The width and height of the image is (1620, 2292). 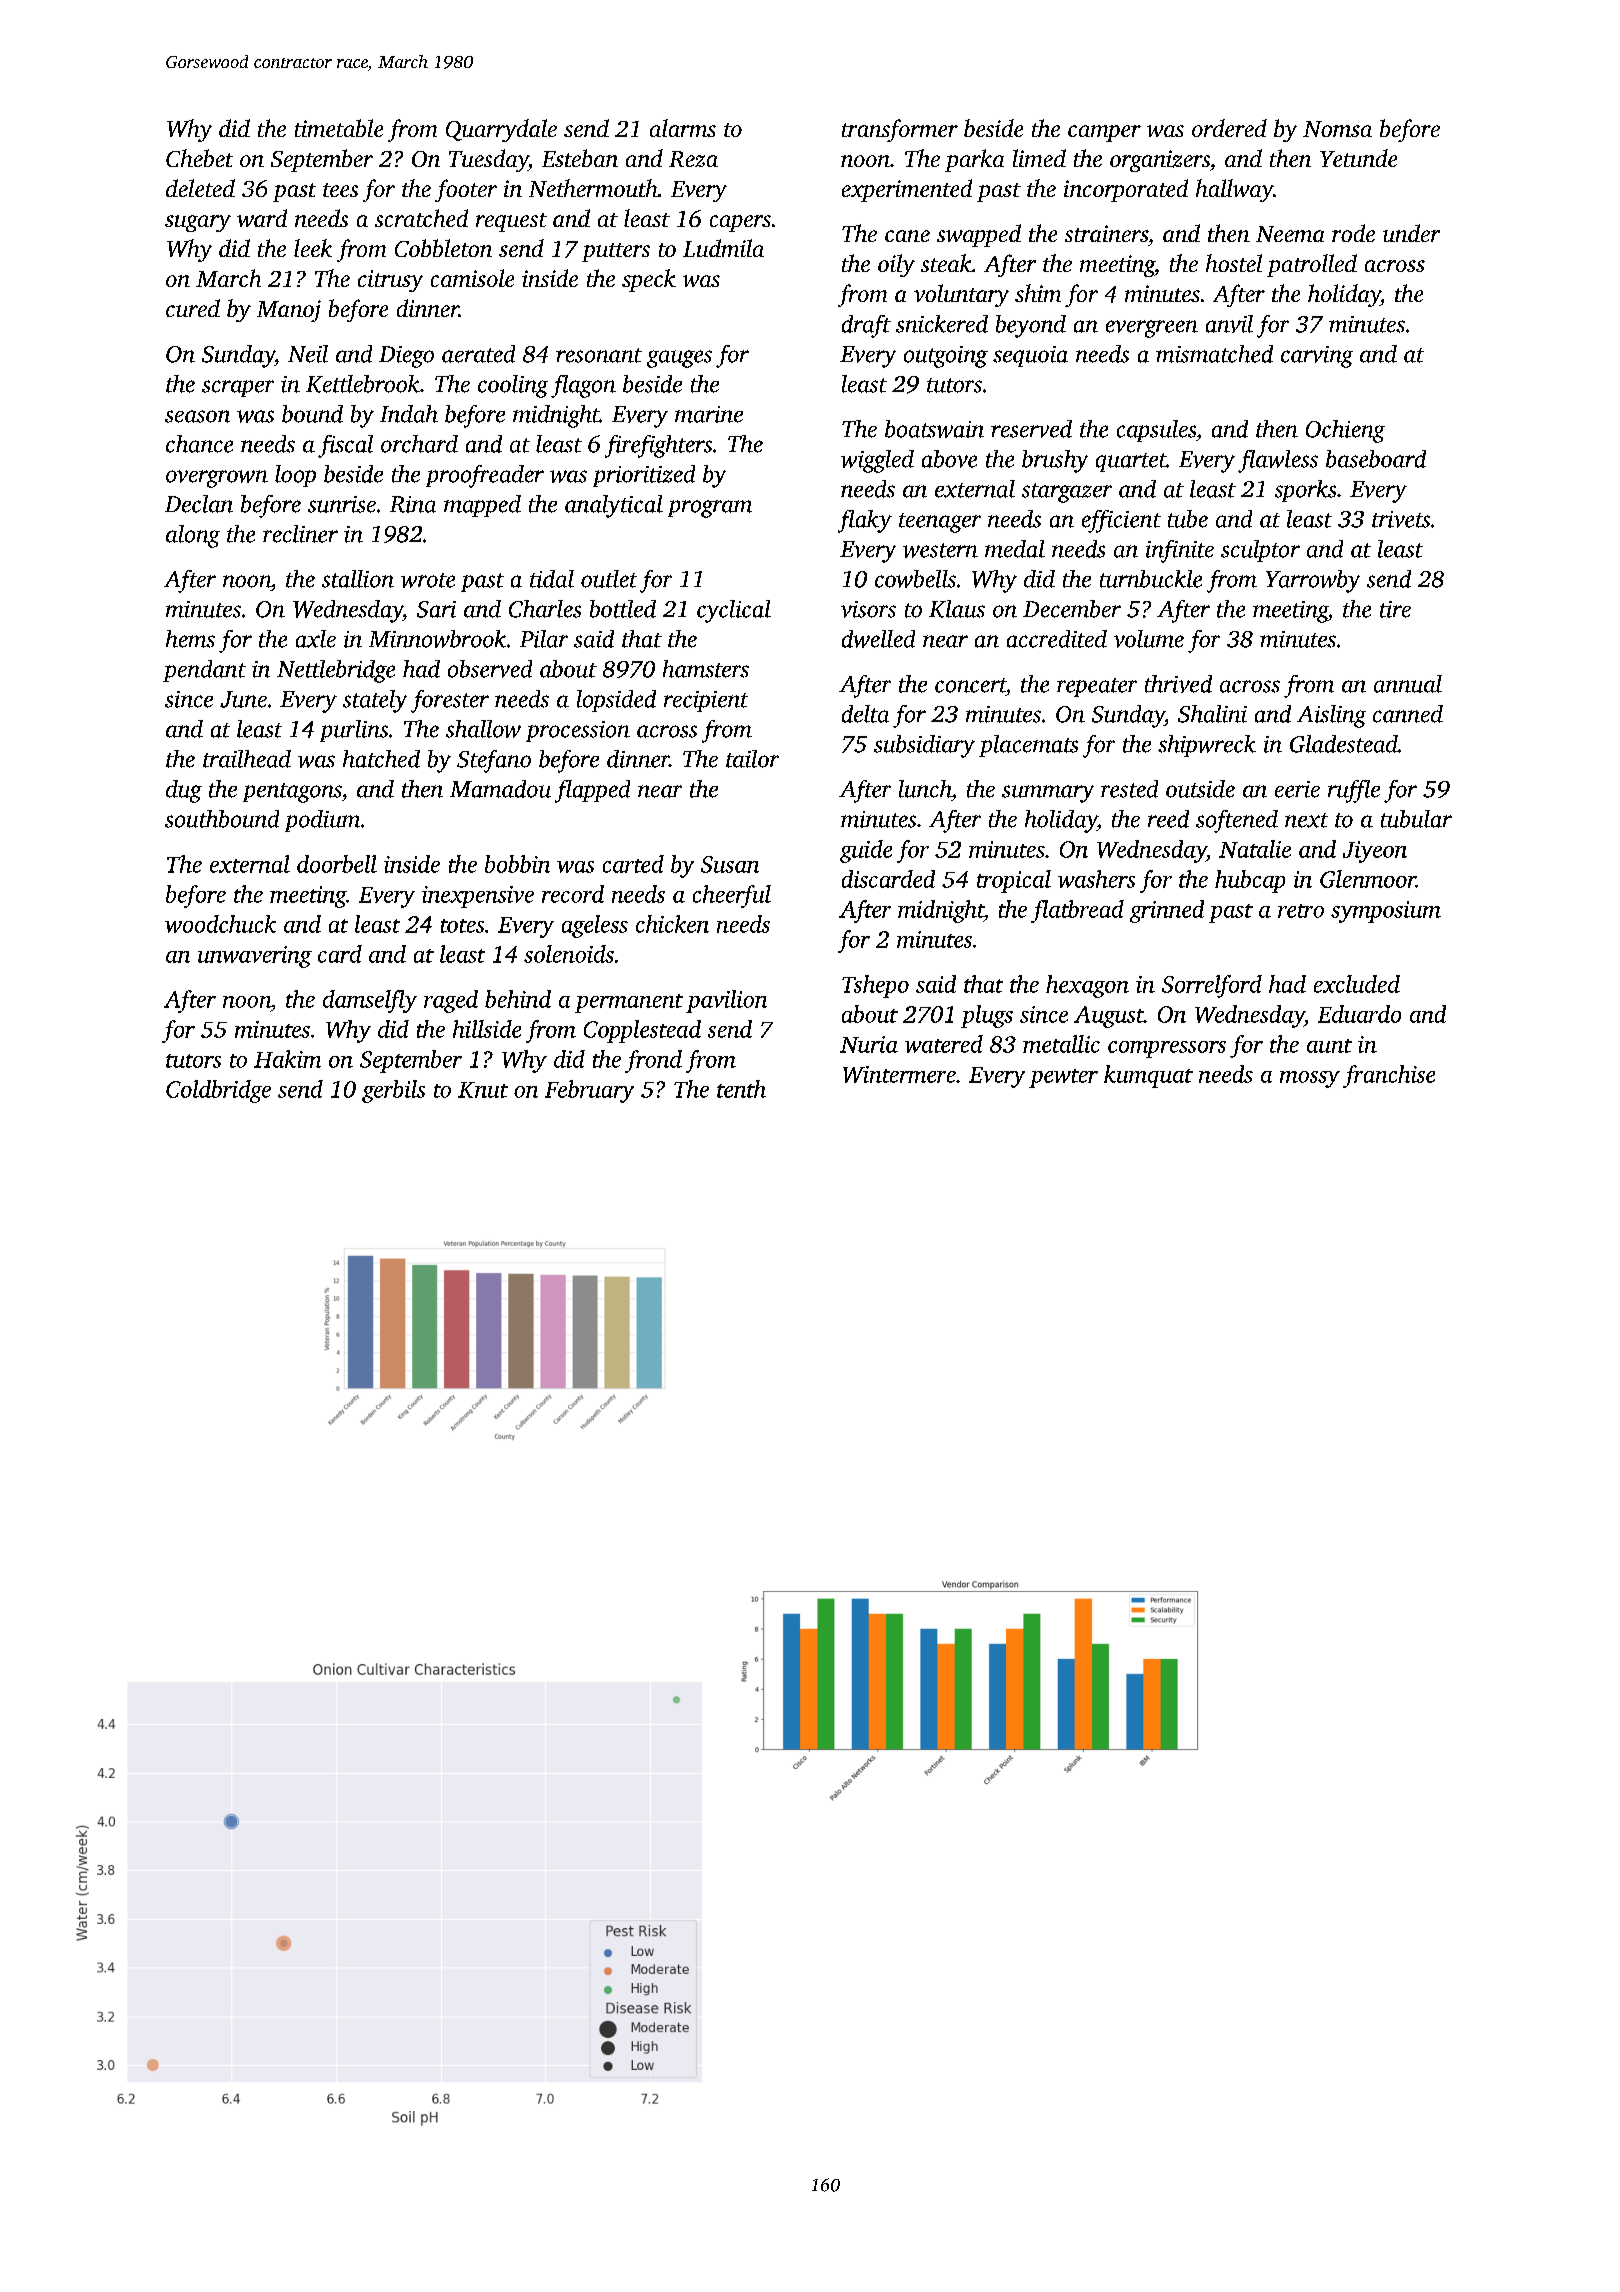 What do you see at coordinates (569, 954) in the image?
I see `solenoids` at bounding box center [569, 954].
